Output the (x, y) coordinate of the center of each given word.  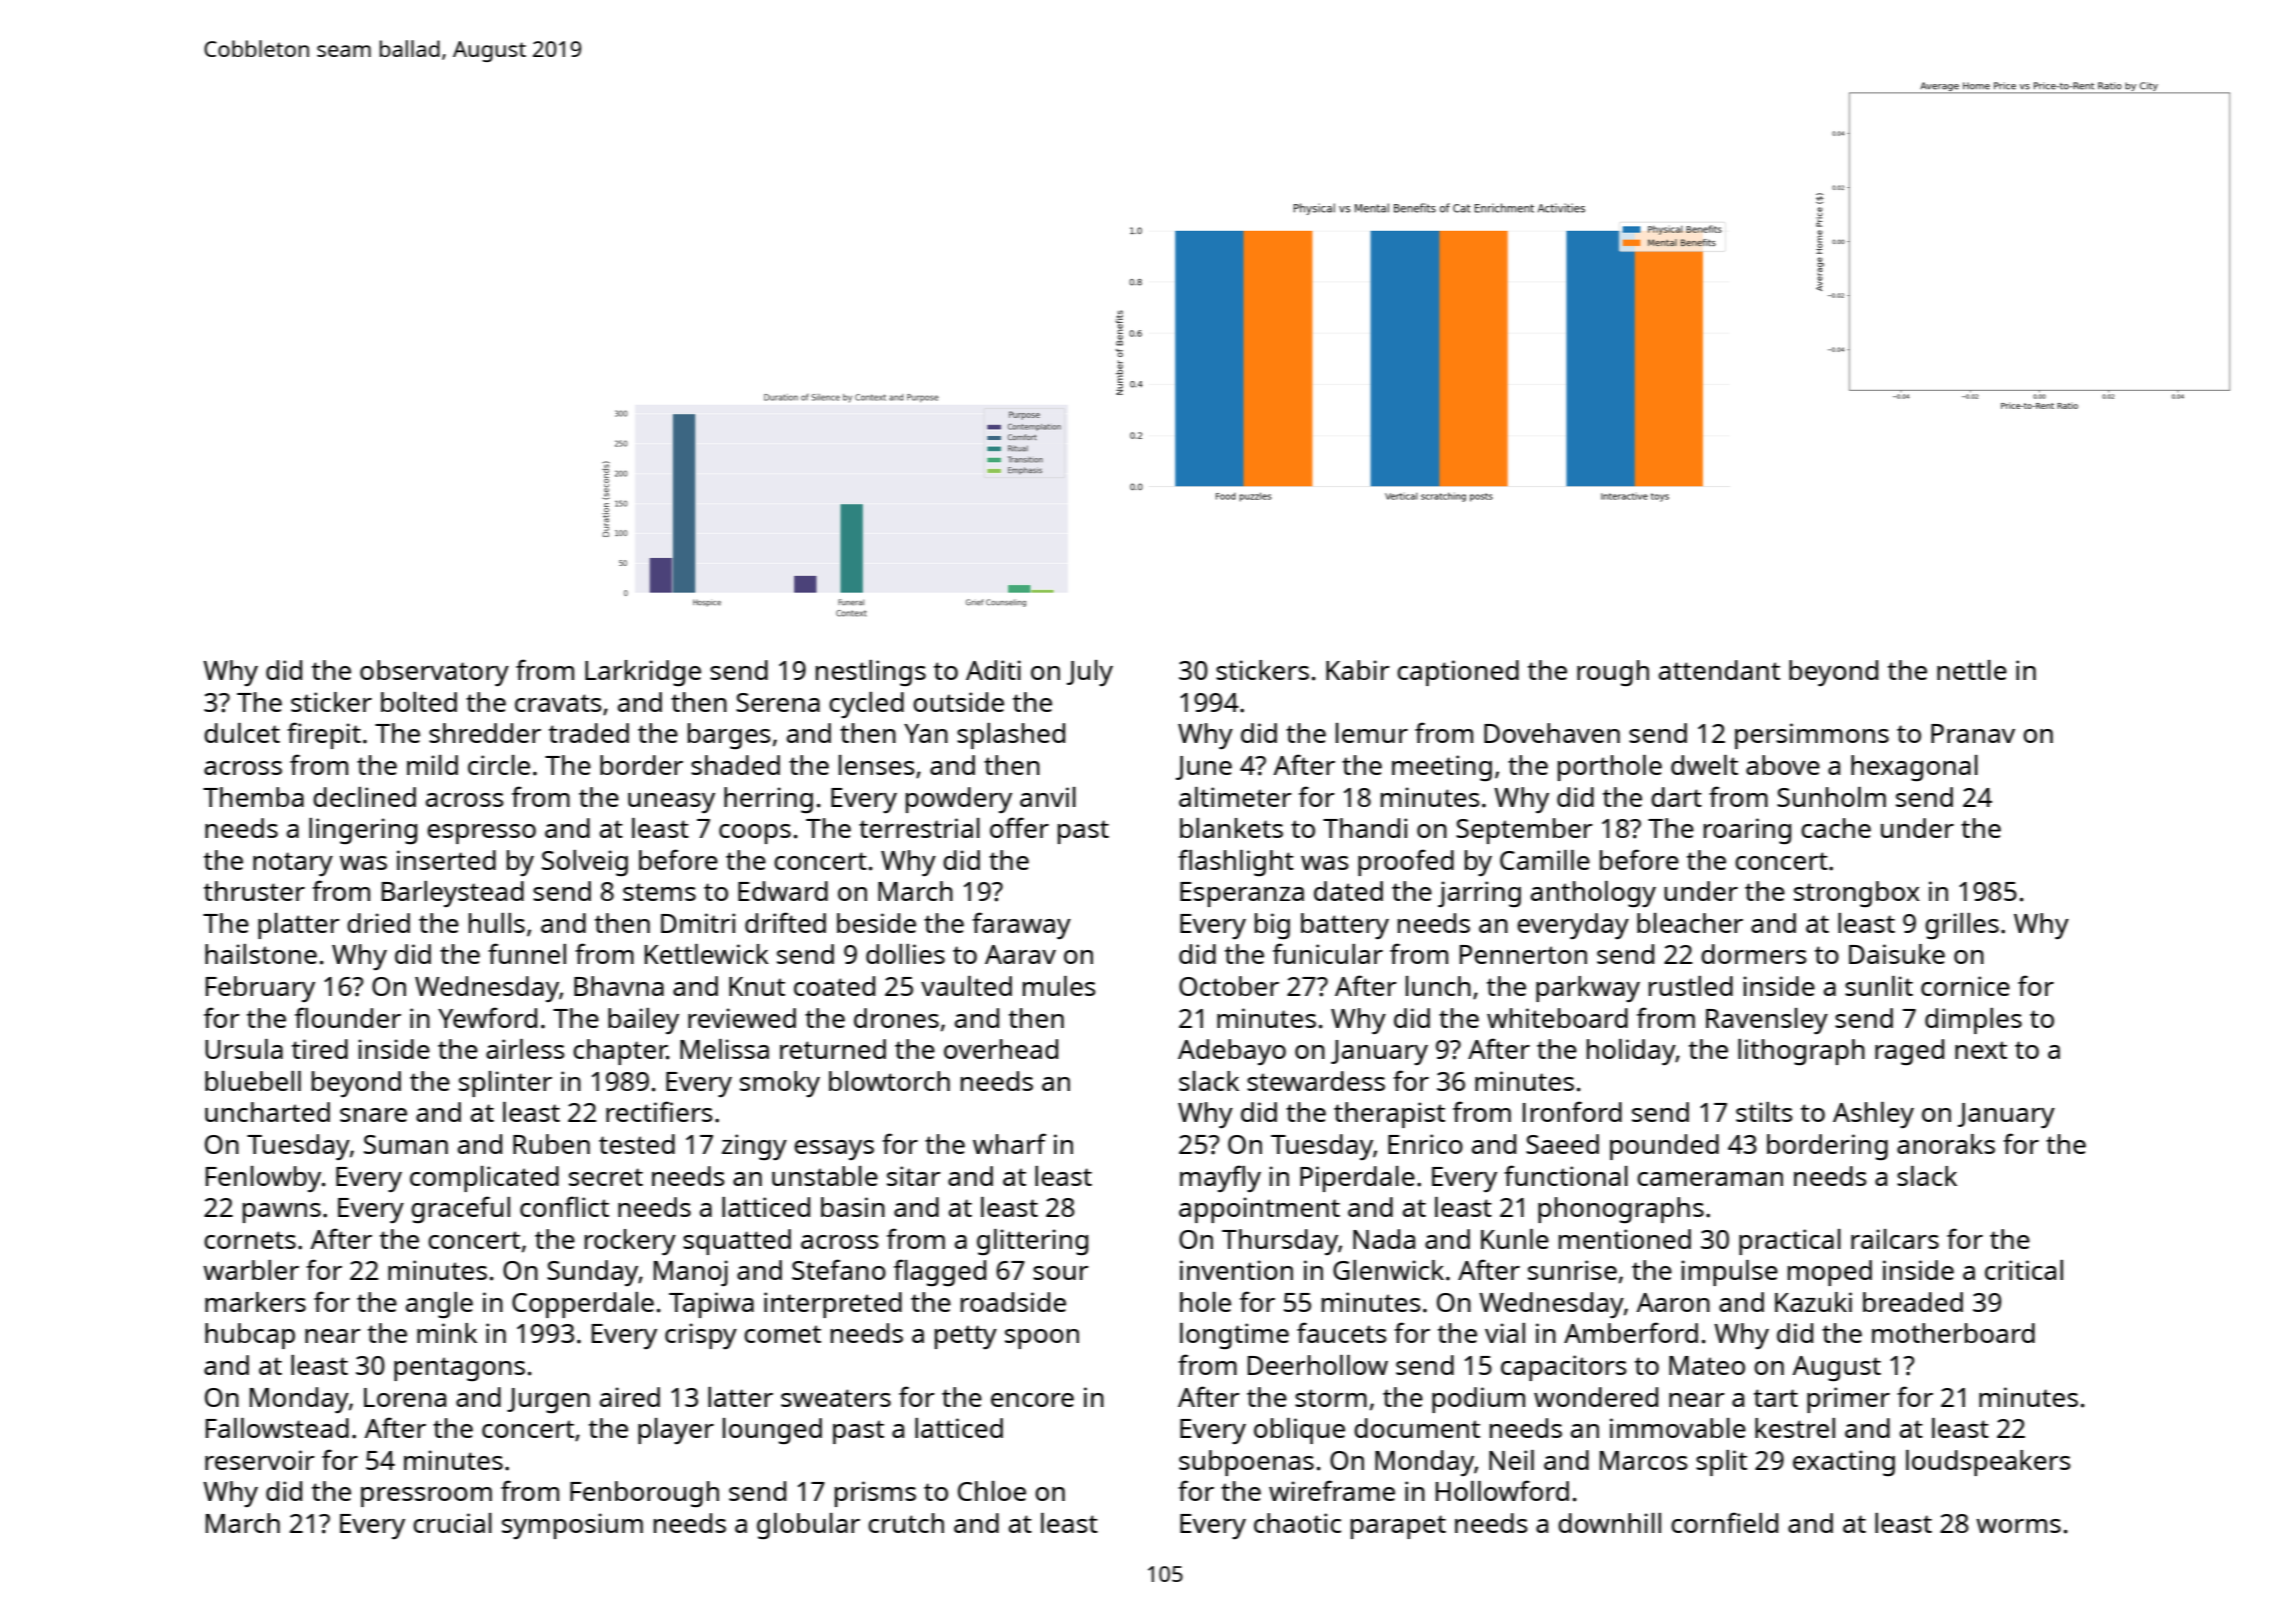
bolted (419, 702)
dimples (1973, 1021)
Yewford (487, 1017)
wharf (1009, 1143)
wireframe (1332, 1490)
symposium (572, 1526)
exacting (1844, 1463)
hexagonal (1914, 768)
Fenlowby (263, 1179)
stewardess (1316, 1081)
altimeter (1235, 797)
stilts (1764, 1112)
